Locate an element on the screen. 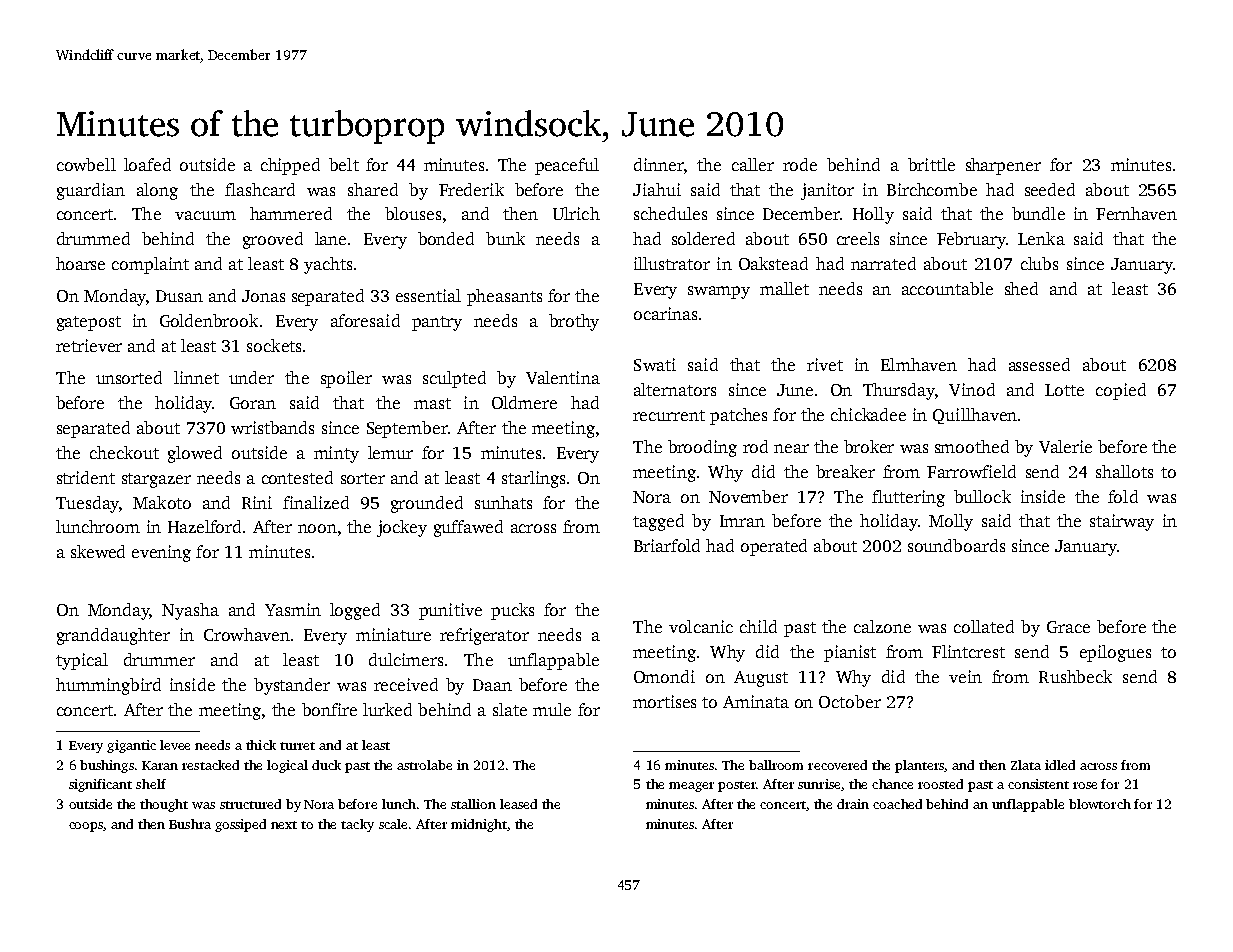 This screenshot has height=952, width=1233. gatepost is located at coordinates (89, 323).
